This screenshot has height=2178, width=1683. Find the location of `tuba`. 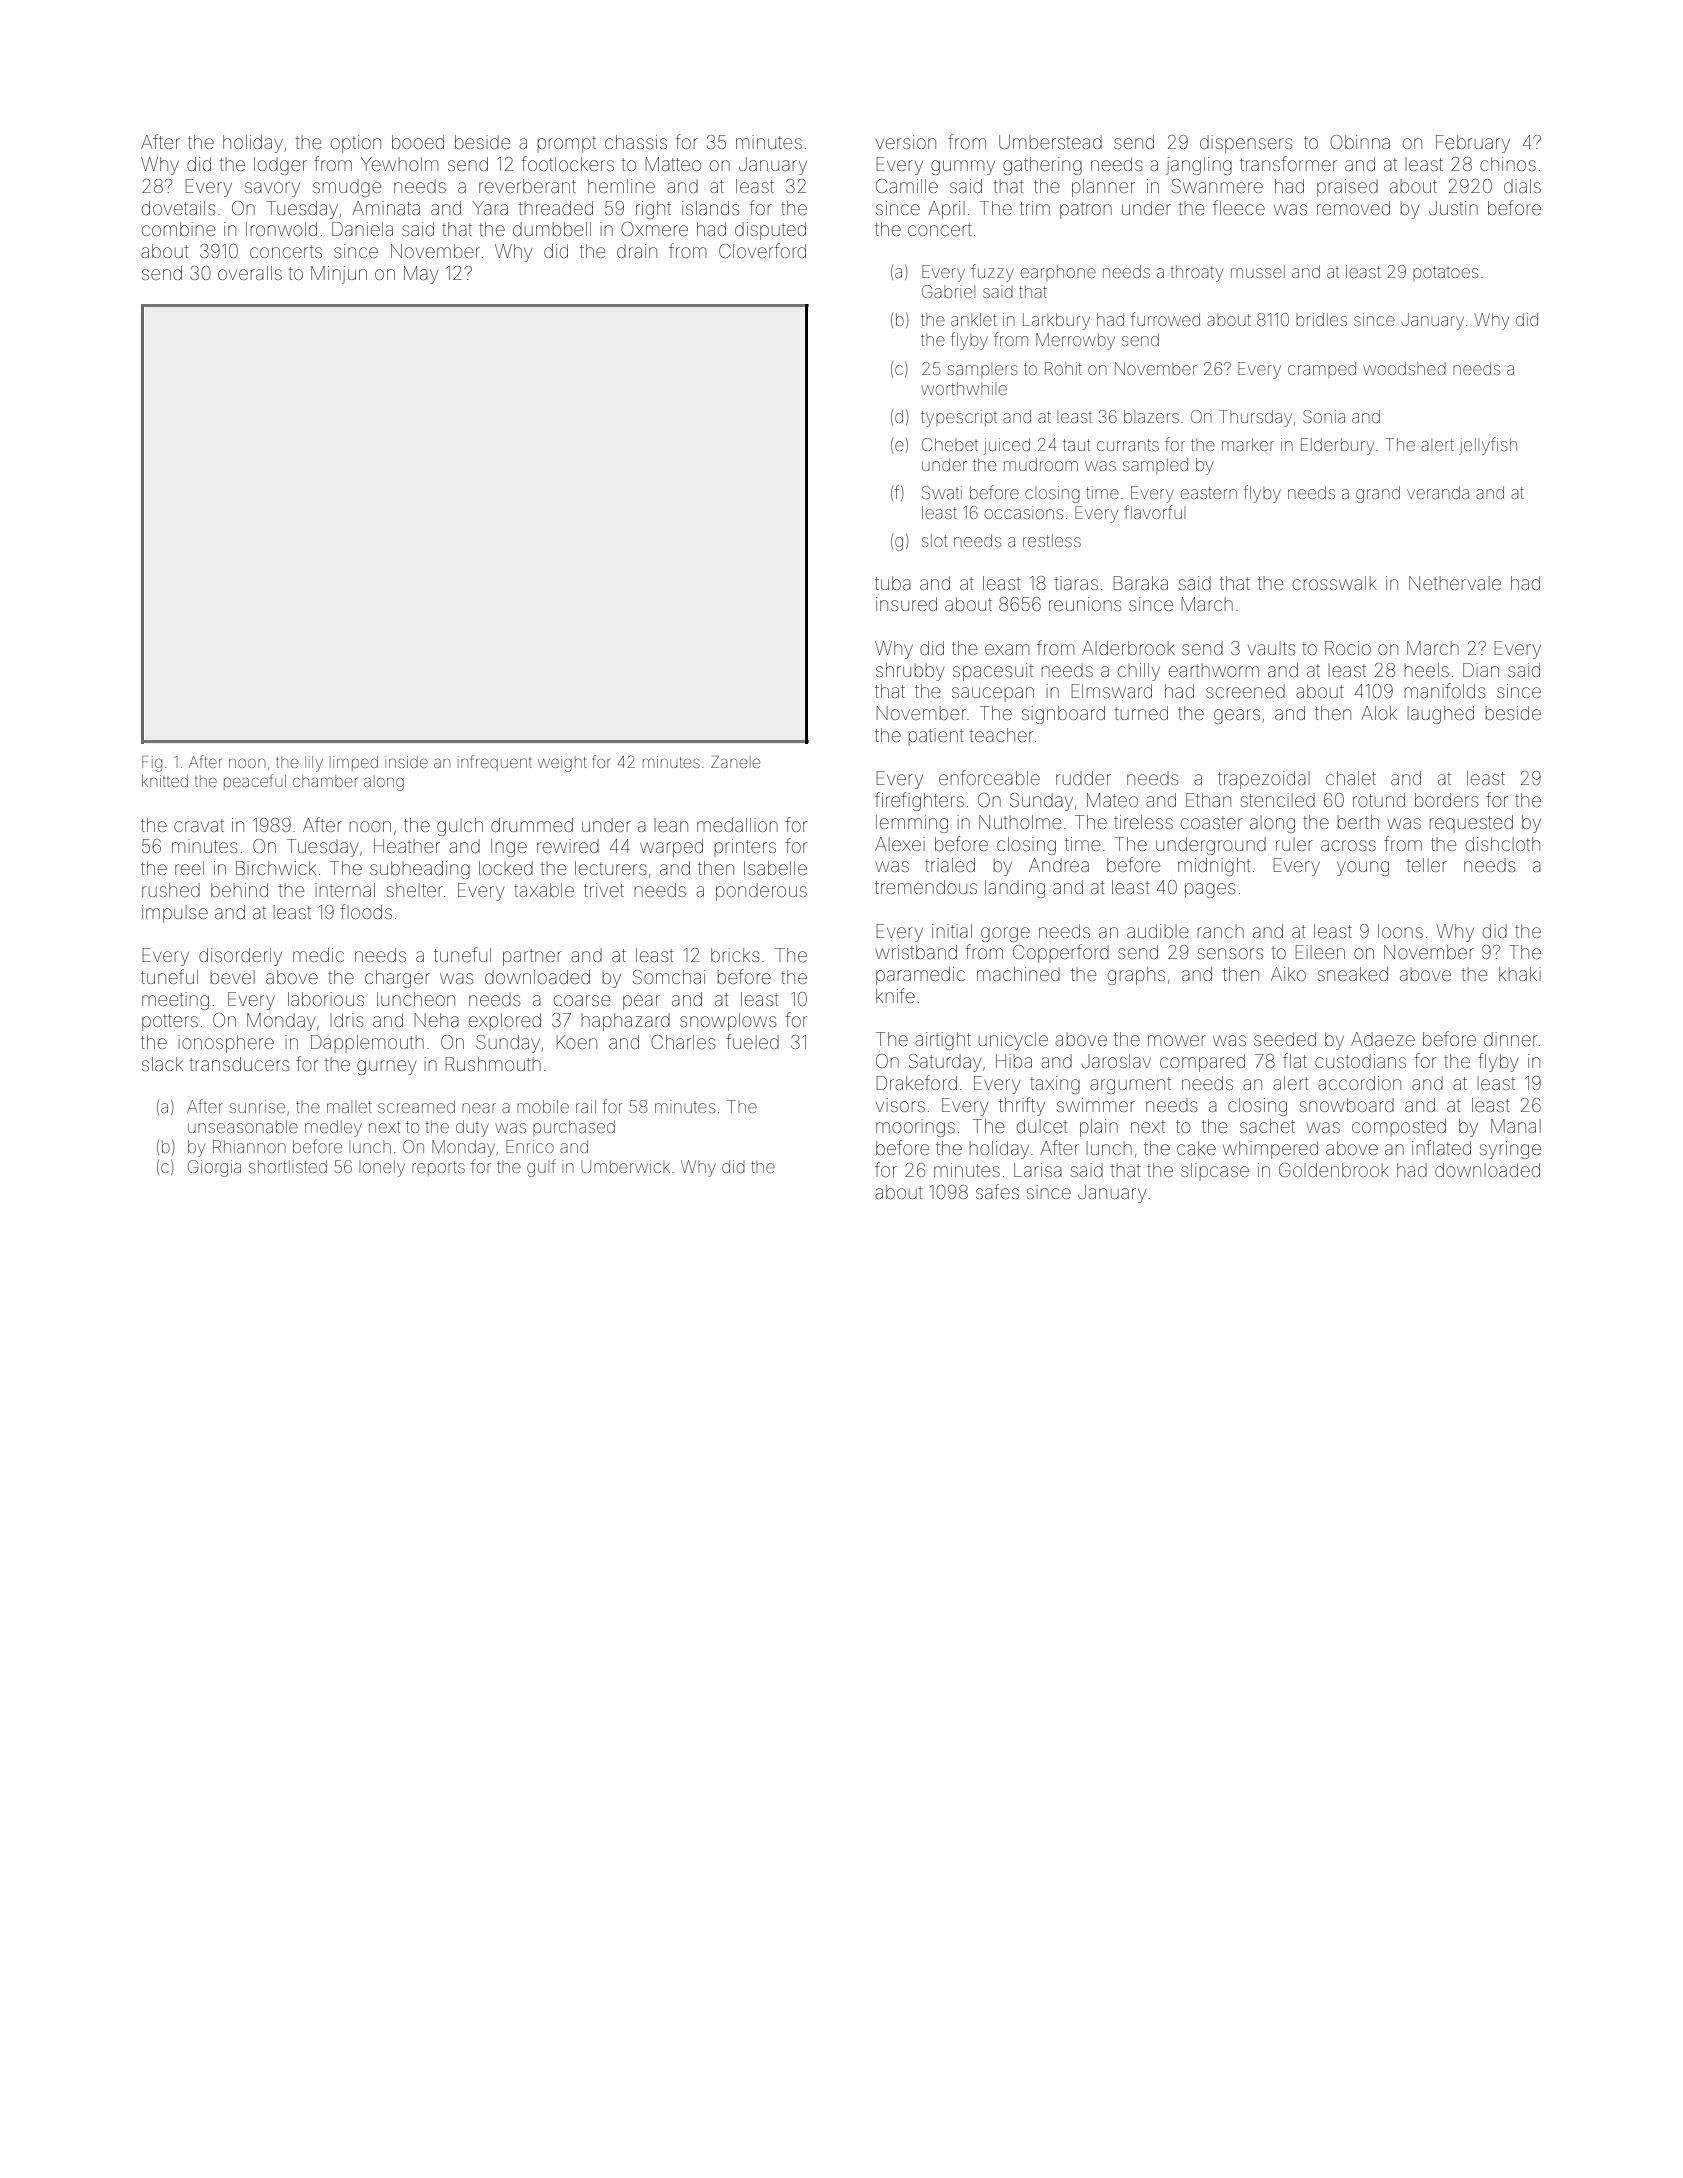

tuba is located at coordinates (893, 583).
